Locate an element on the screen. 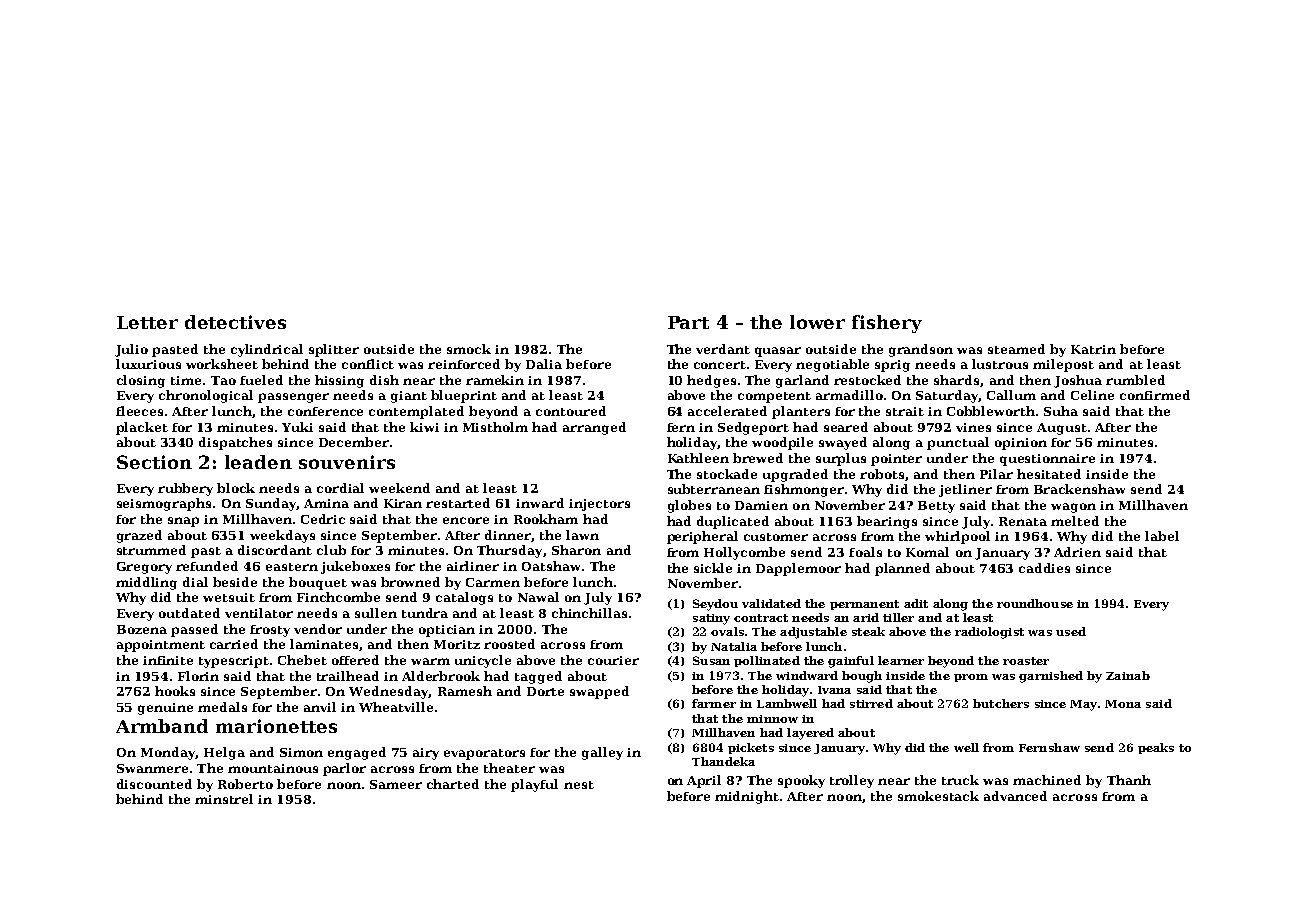 Image resolution: width=1308 pixels, height=924 pixels. dish is located at coordinates (384, 380).
